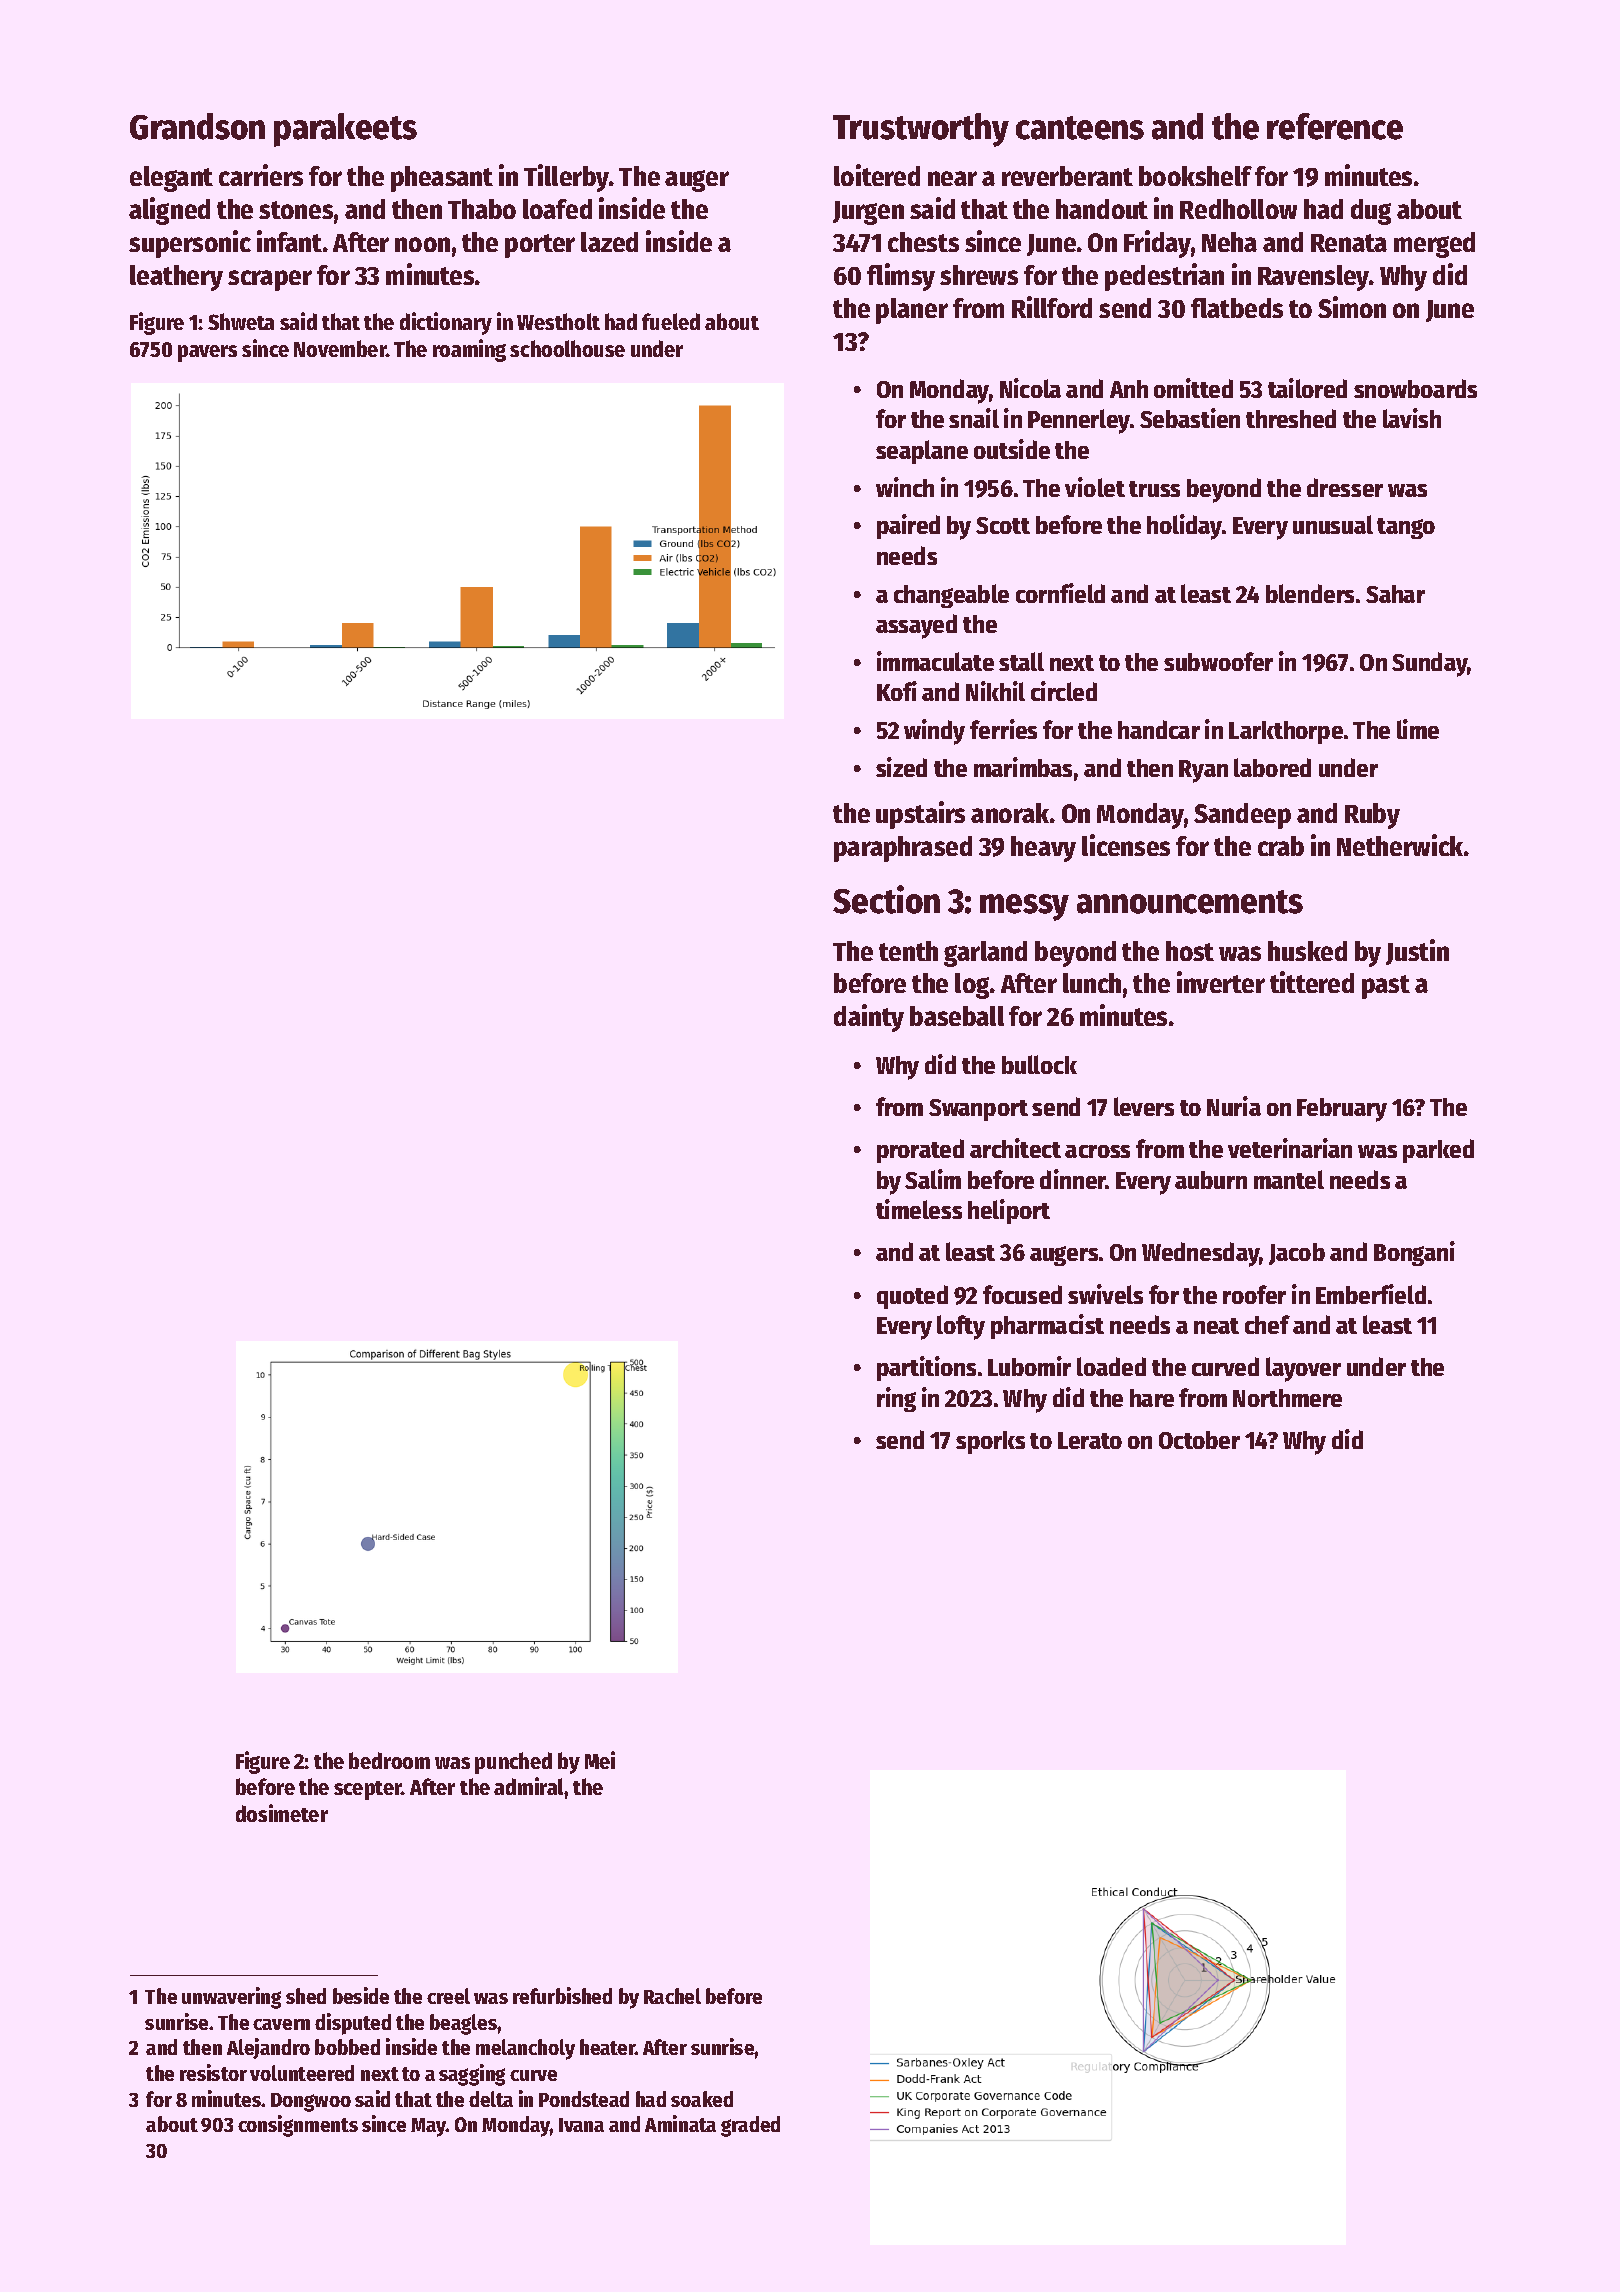 This screenshot has width=1620, height=2292. Describe the element at coordinates (600, 1760) in the screenshot. I see `Mei` at that location.
